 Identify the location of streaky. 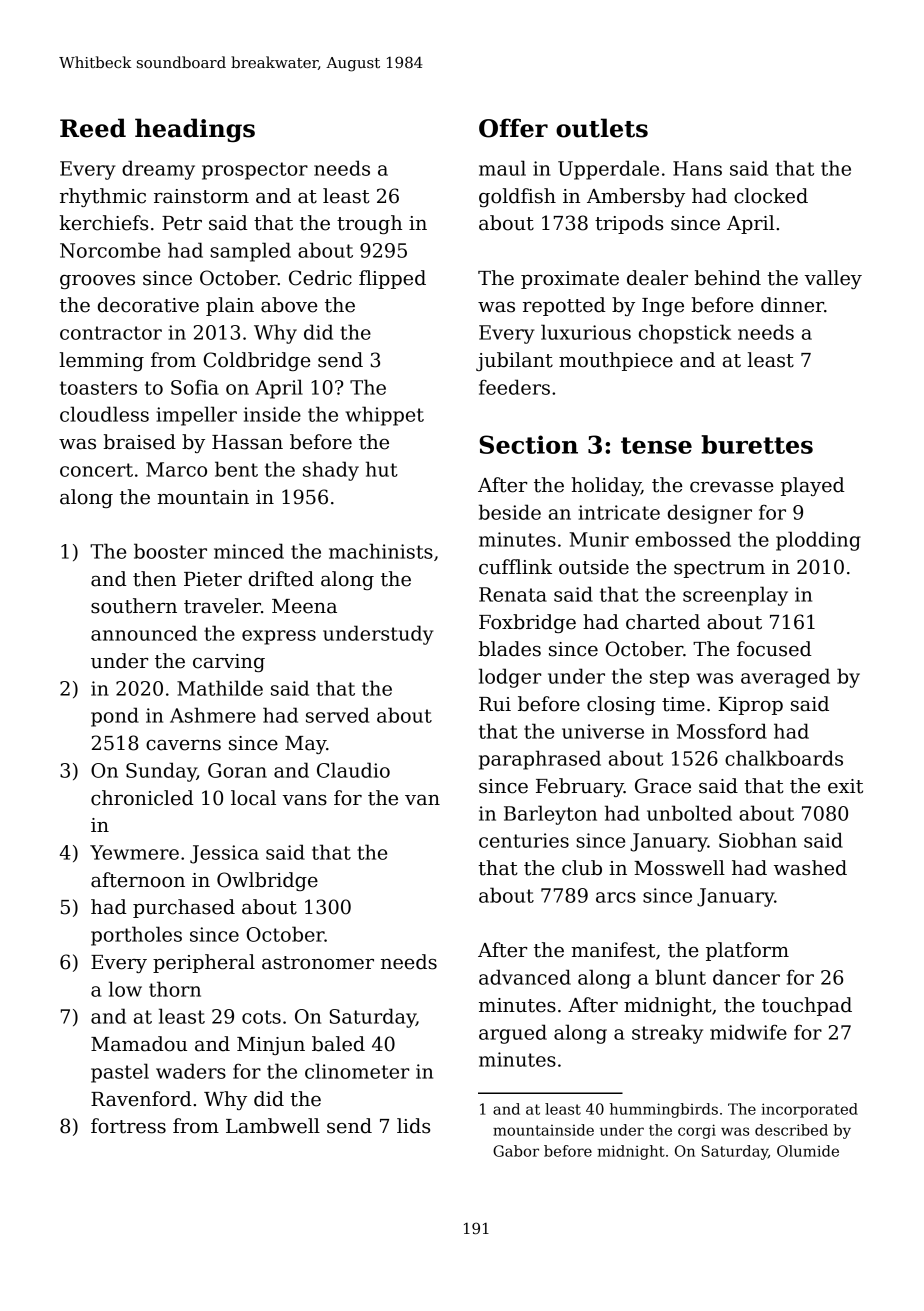
(667, 1034).
